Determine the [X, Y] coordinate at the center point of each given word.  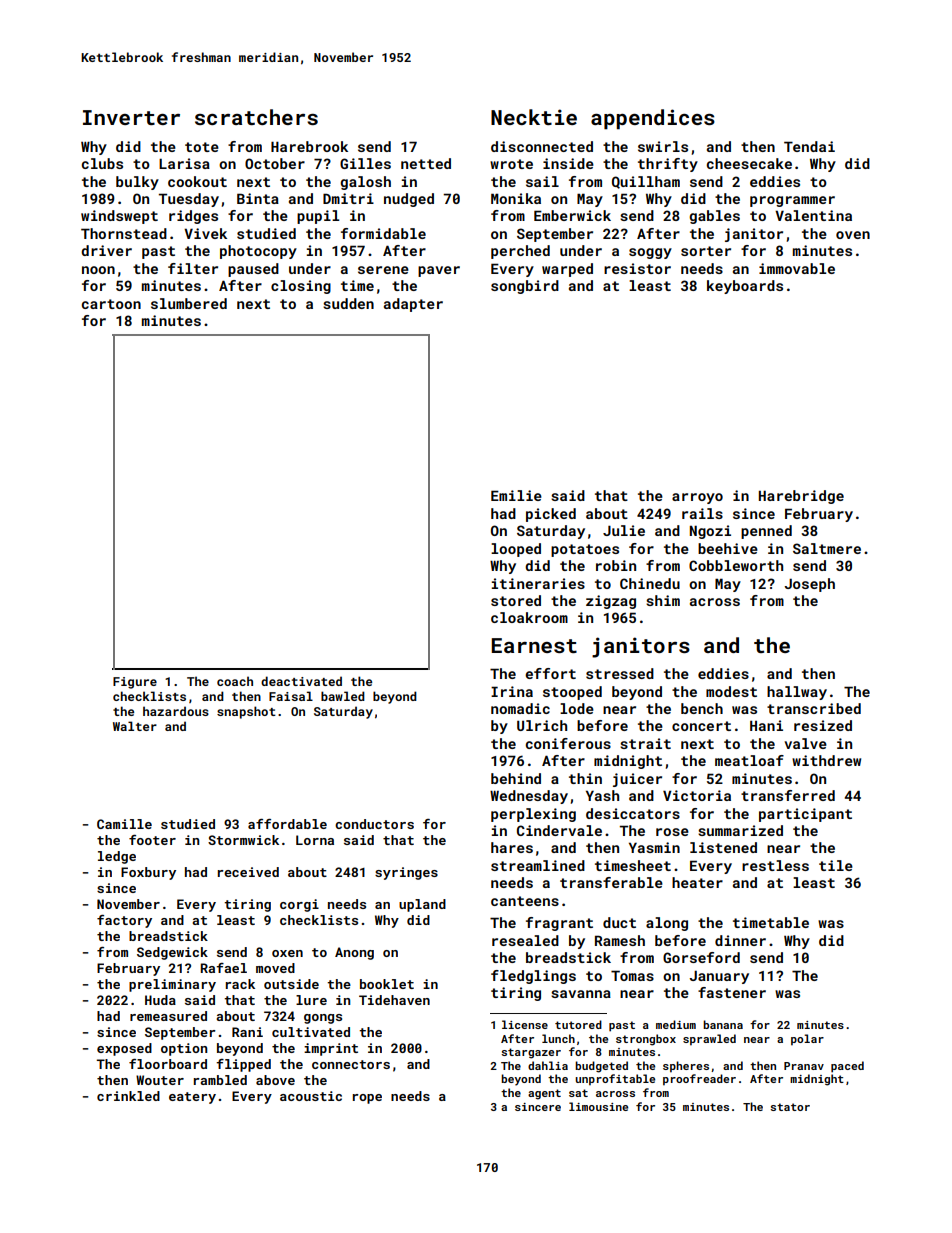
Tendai [809, 146]
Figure [135, 683]
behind [516, 778]
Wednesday [529, 797]
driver [106, 250]
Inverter [131, 117]
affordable [287, 824]
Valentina [813, 215]
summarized [740, 830]
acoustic [311, 1096]
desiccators [633, 813]
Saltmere [827, 548]
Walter [135, 726]
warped [567, 270]
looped [516, 550]
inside [568, 163]
